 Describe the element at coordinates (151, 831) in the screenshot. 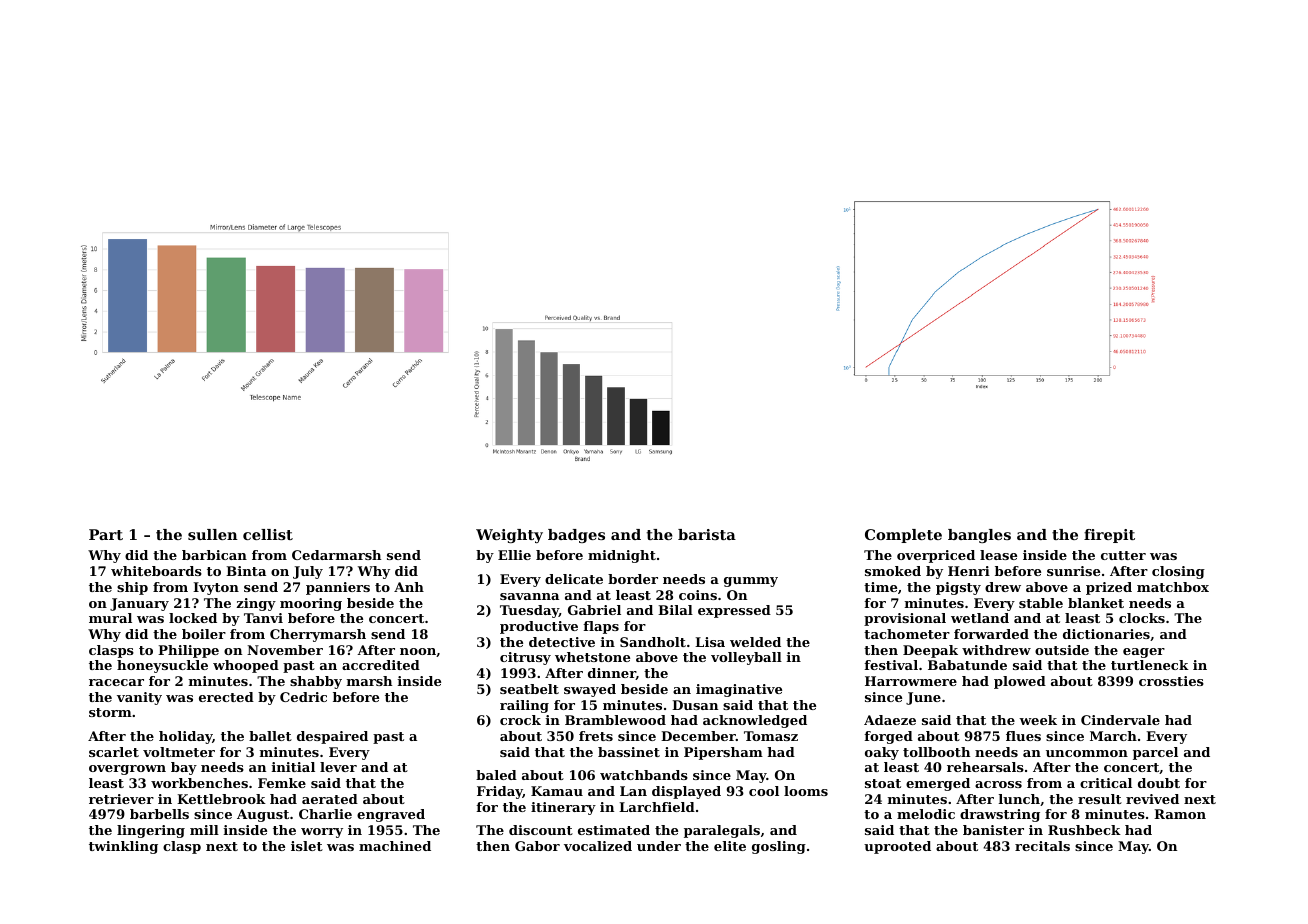

I see `lingering` at that location.
